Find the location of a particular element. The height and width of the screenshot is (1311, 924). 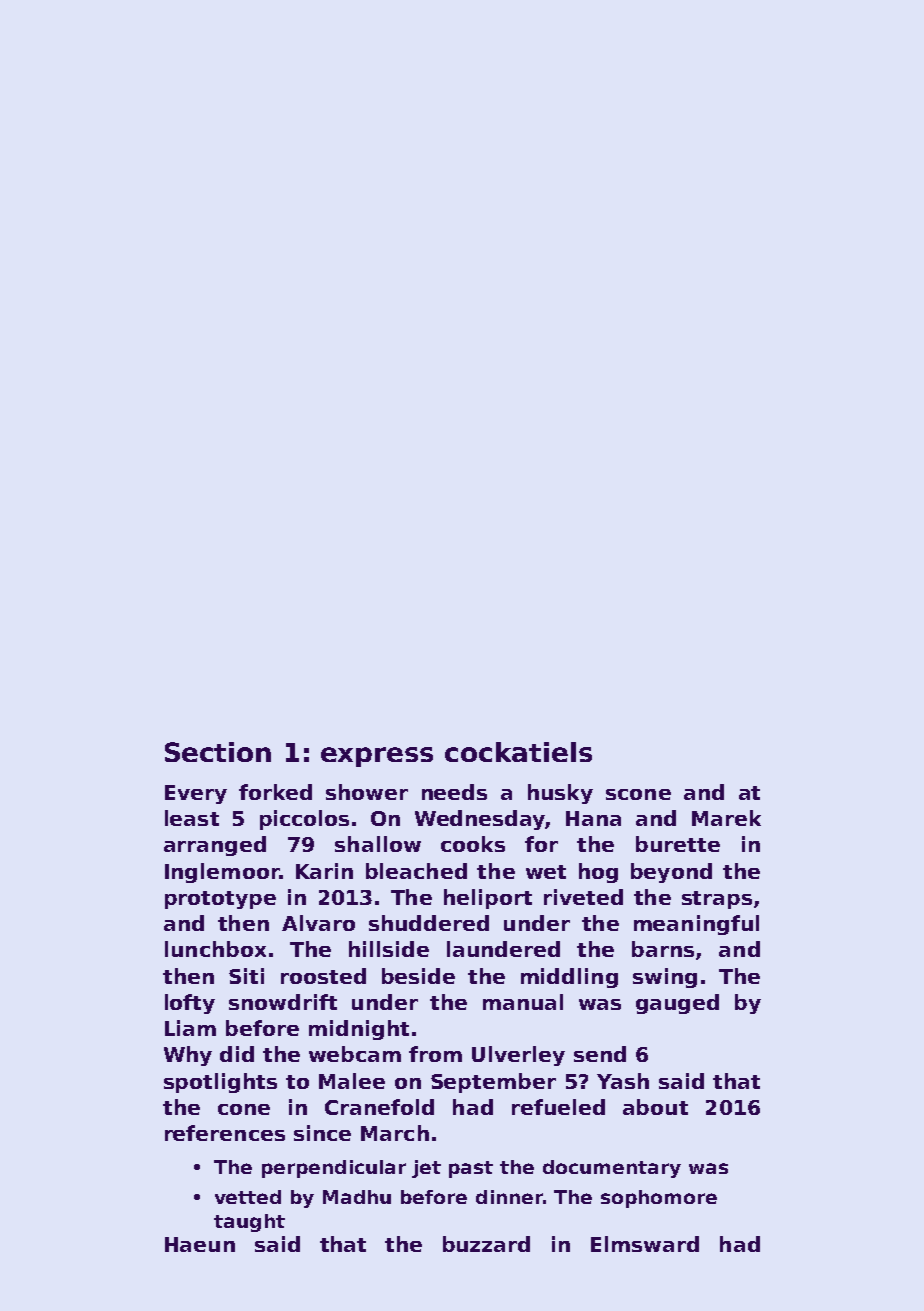

since is located at coordinates (322, 1133).
